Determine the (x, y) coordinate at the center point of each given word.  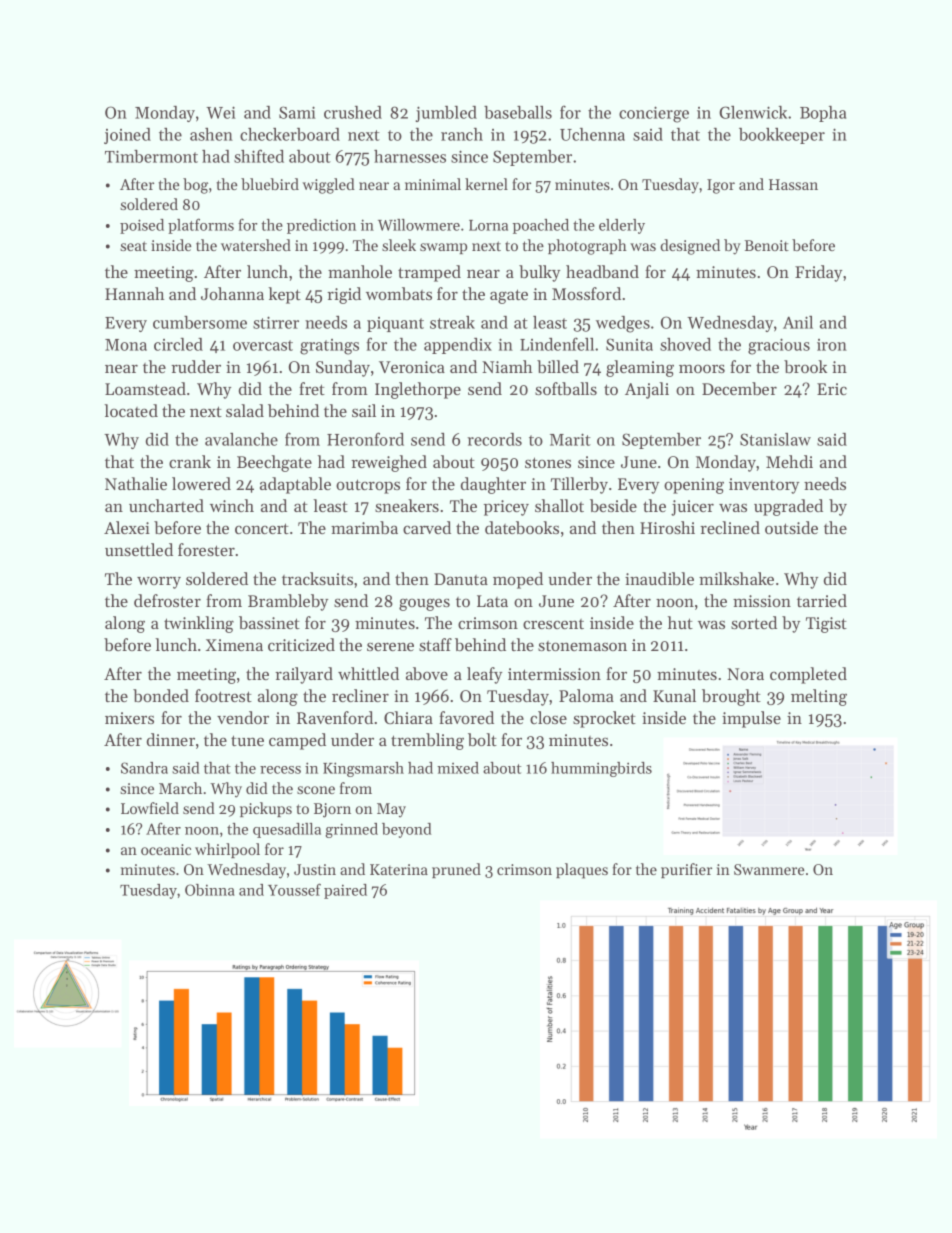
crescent (553, 624)
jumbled (446, 114)
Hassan (793, 184)
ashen (211, 134)
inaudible (659, 578)
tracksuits (317, 578)
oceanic (166, 849)
